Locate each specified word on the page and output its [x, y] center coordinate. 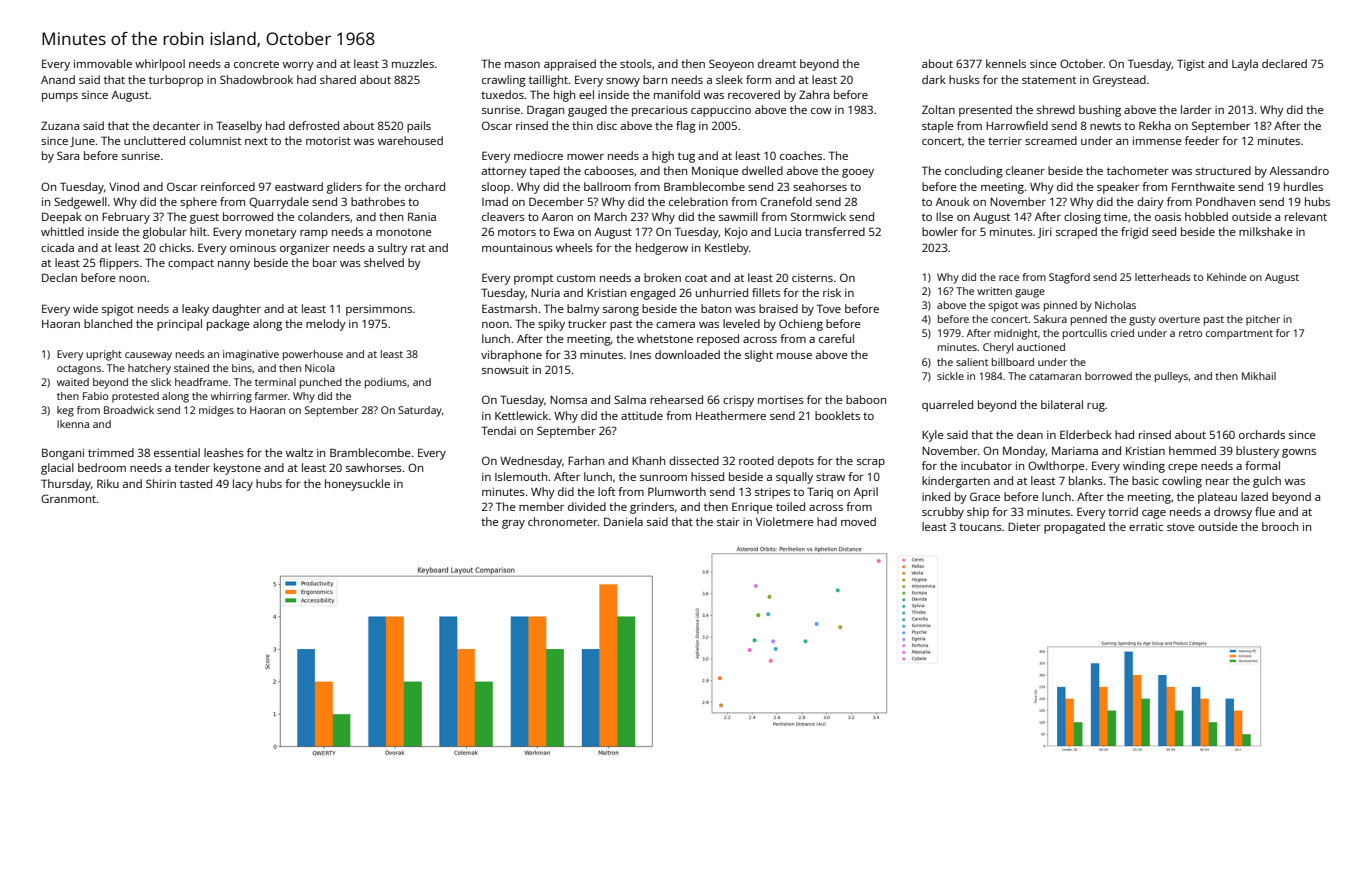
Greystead [1119, 81]
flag [686, 127]
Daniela [623, 521]
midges [216, 411]
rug [1096, 407]
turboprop [176, 81]
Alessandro [1299, 170]
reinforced [228, 186]
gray [513, 524]
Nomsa [568, 400]
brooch [1280, 526]
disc [607, 125]
